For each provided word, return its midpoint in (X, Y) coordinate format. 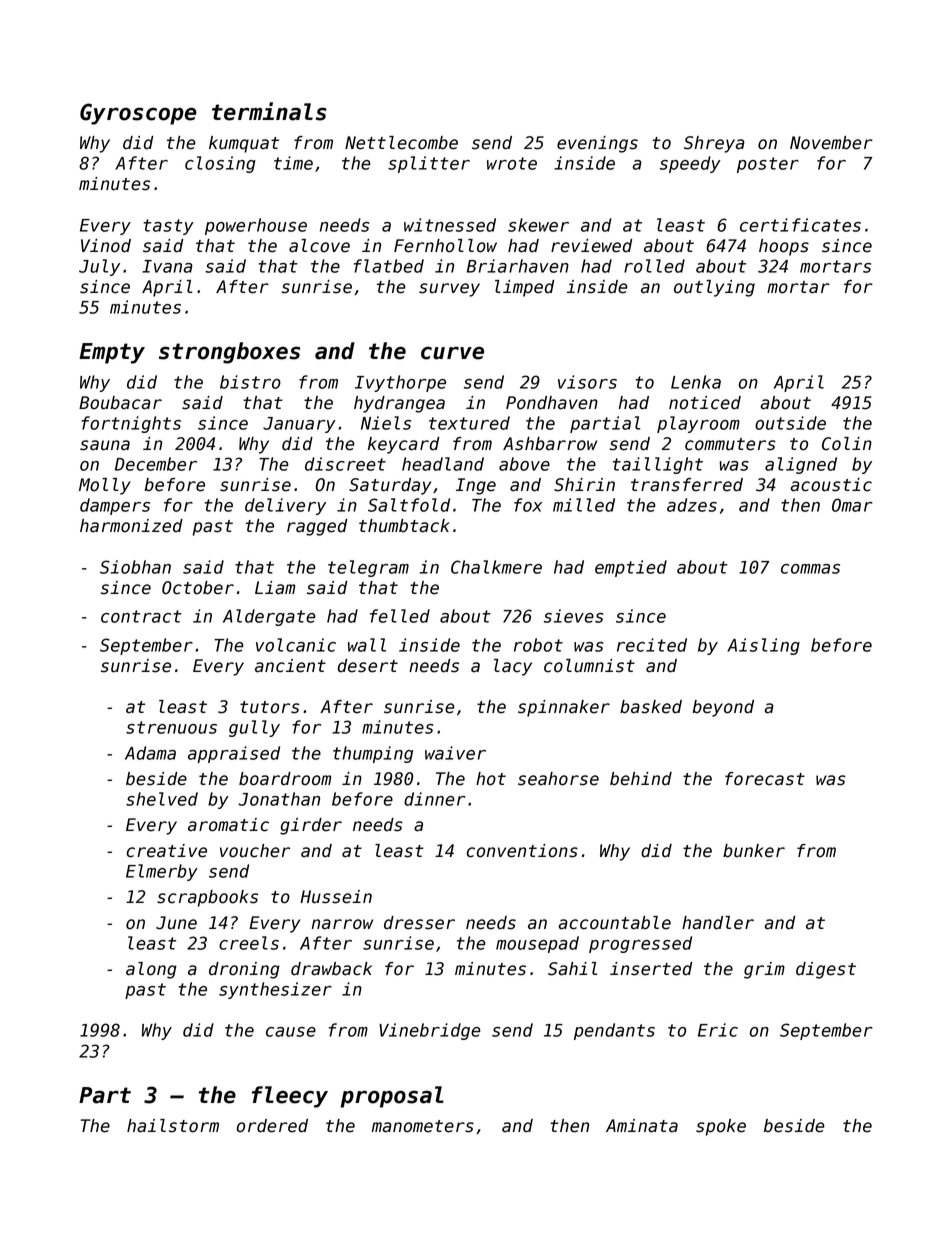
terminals (269, 111)
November (831, 143)
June (176, 923)
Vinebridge (430, 1031)
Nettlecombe (401, 143)
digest (826, 970)
